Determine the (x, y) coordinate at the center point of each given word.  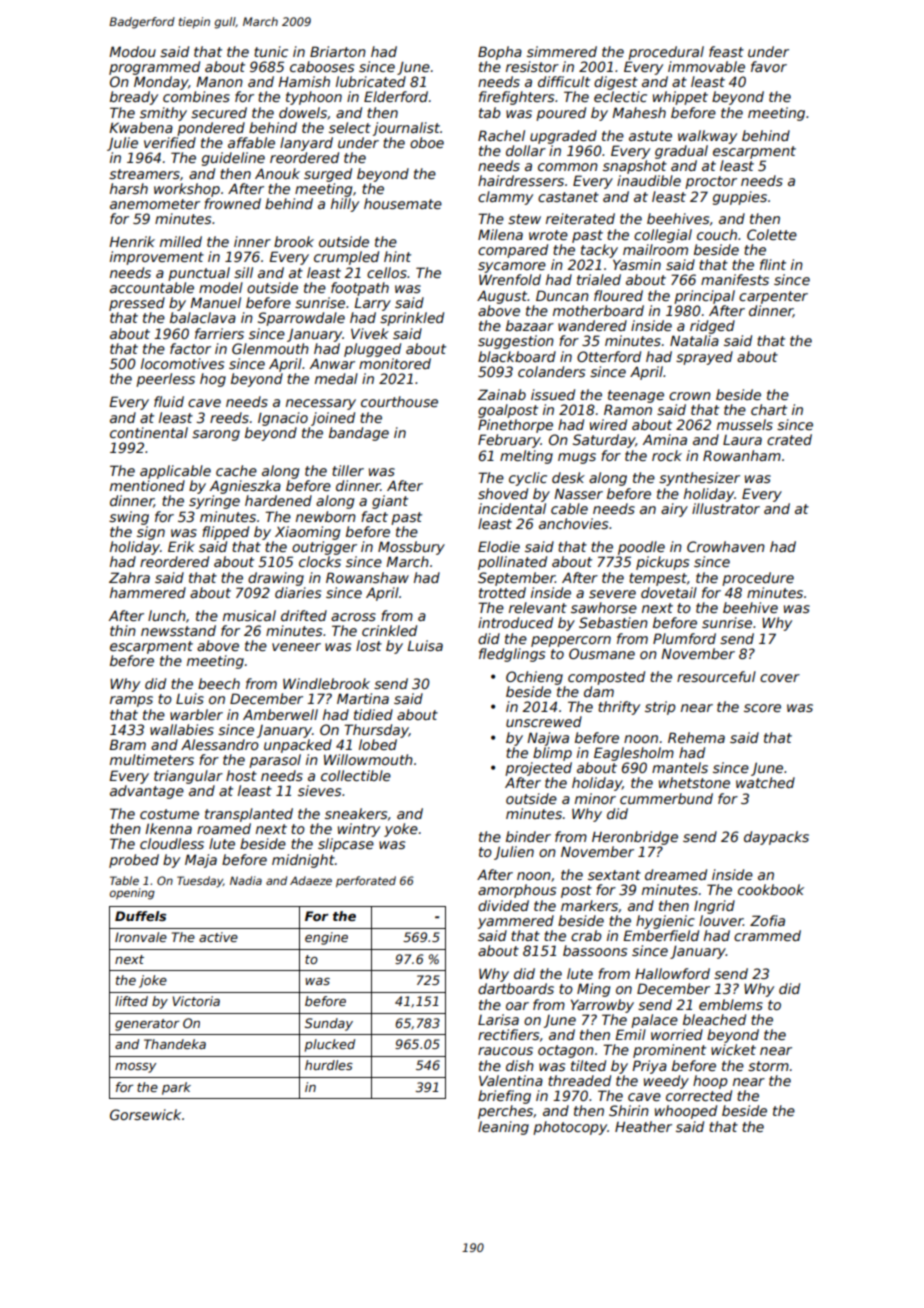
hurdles (329, 1065)
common (568, 167)
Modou (132, 51)
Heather (643, 1126)
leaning (503, 1128)
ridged (712, 327)
